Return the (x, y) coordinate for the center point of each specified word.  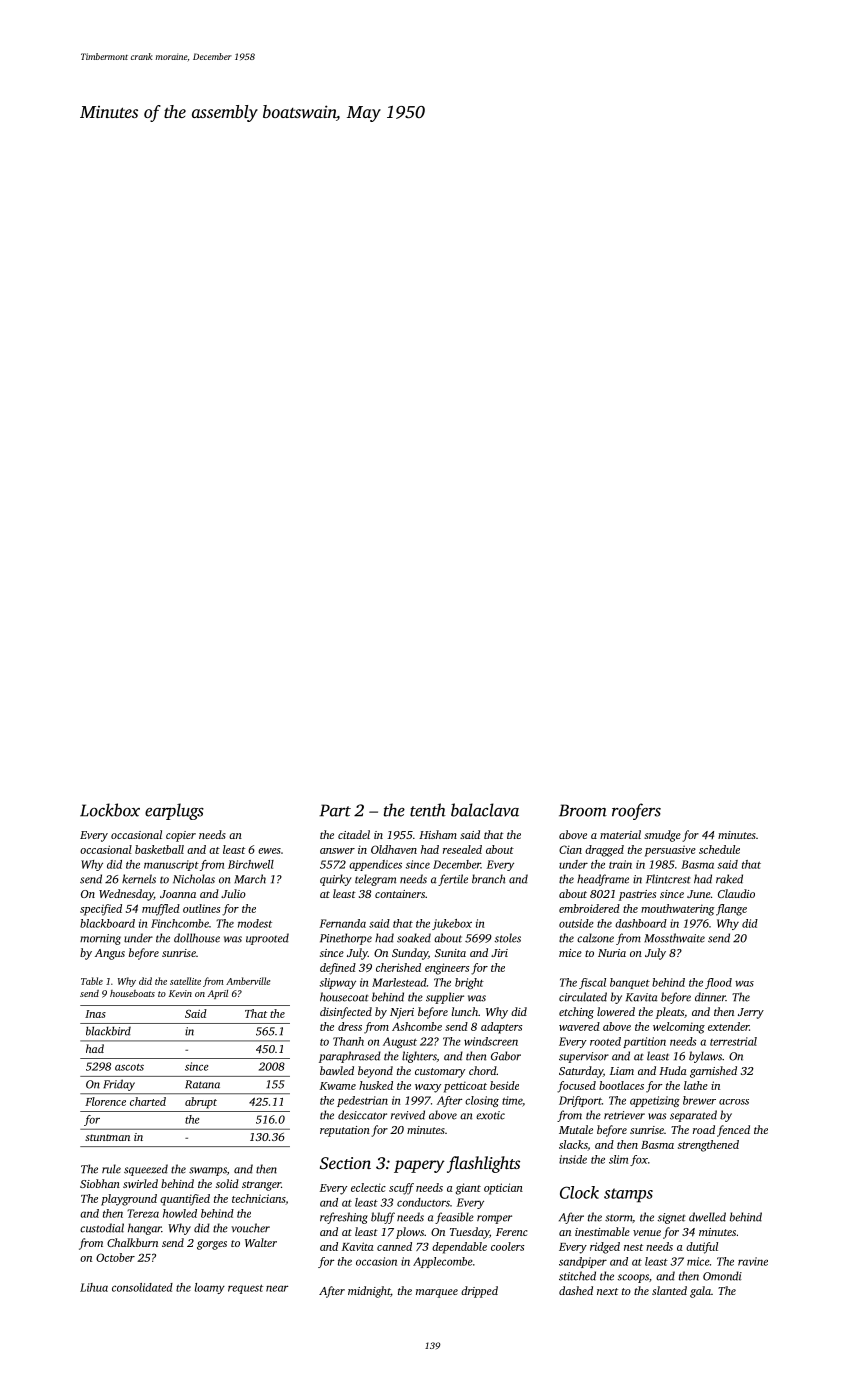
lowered (616, 1011)
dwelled (707, 1217)
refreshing (344, 1218)
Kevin (180, 993)
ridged (605, 1248)
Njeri (402, 1013)
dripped (479, 1292)
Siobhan (100, 1183)
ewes (269, 851)
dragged (604, 851)
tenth (428, 810)
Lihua (94, 1287)
